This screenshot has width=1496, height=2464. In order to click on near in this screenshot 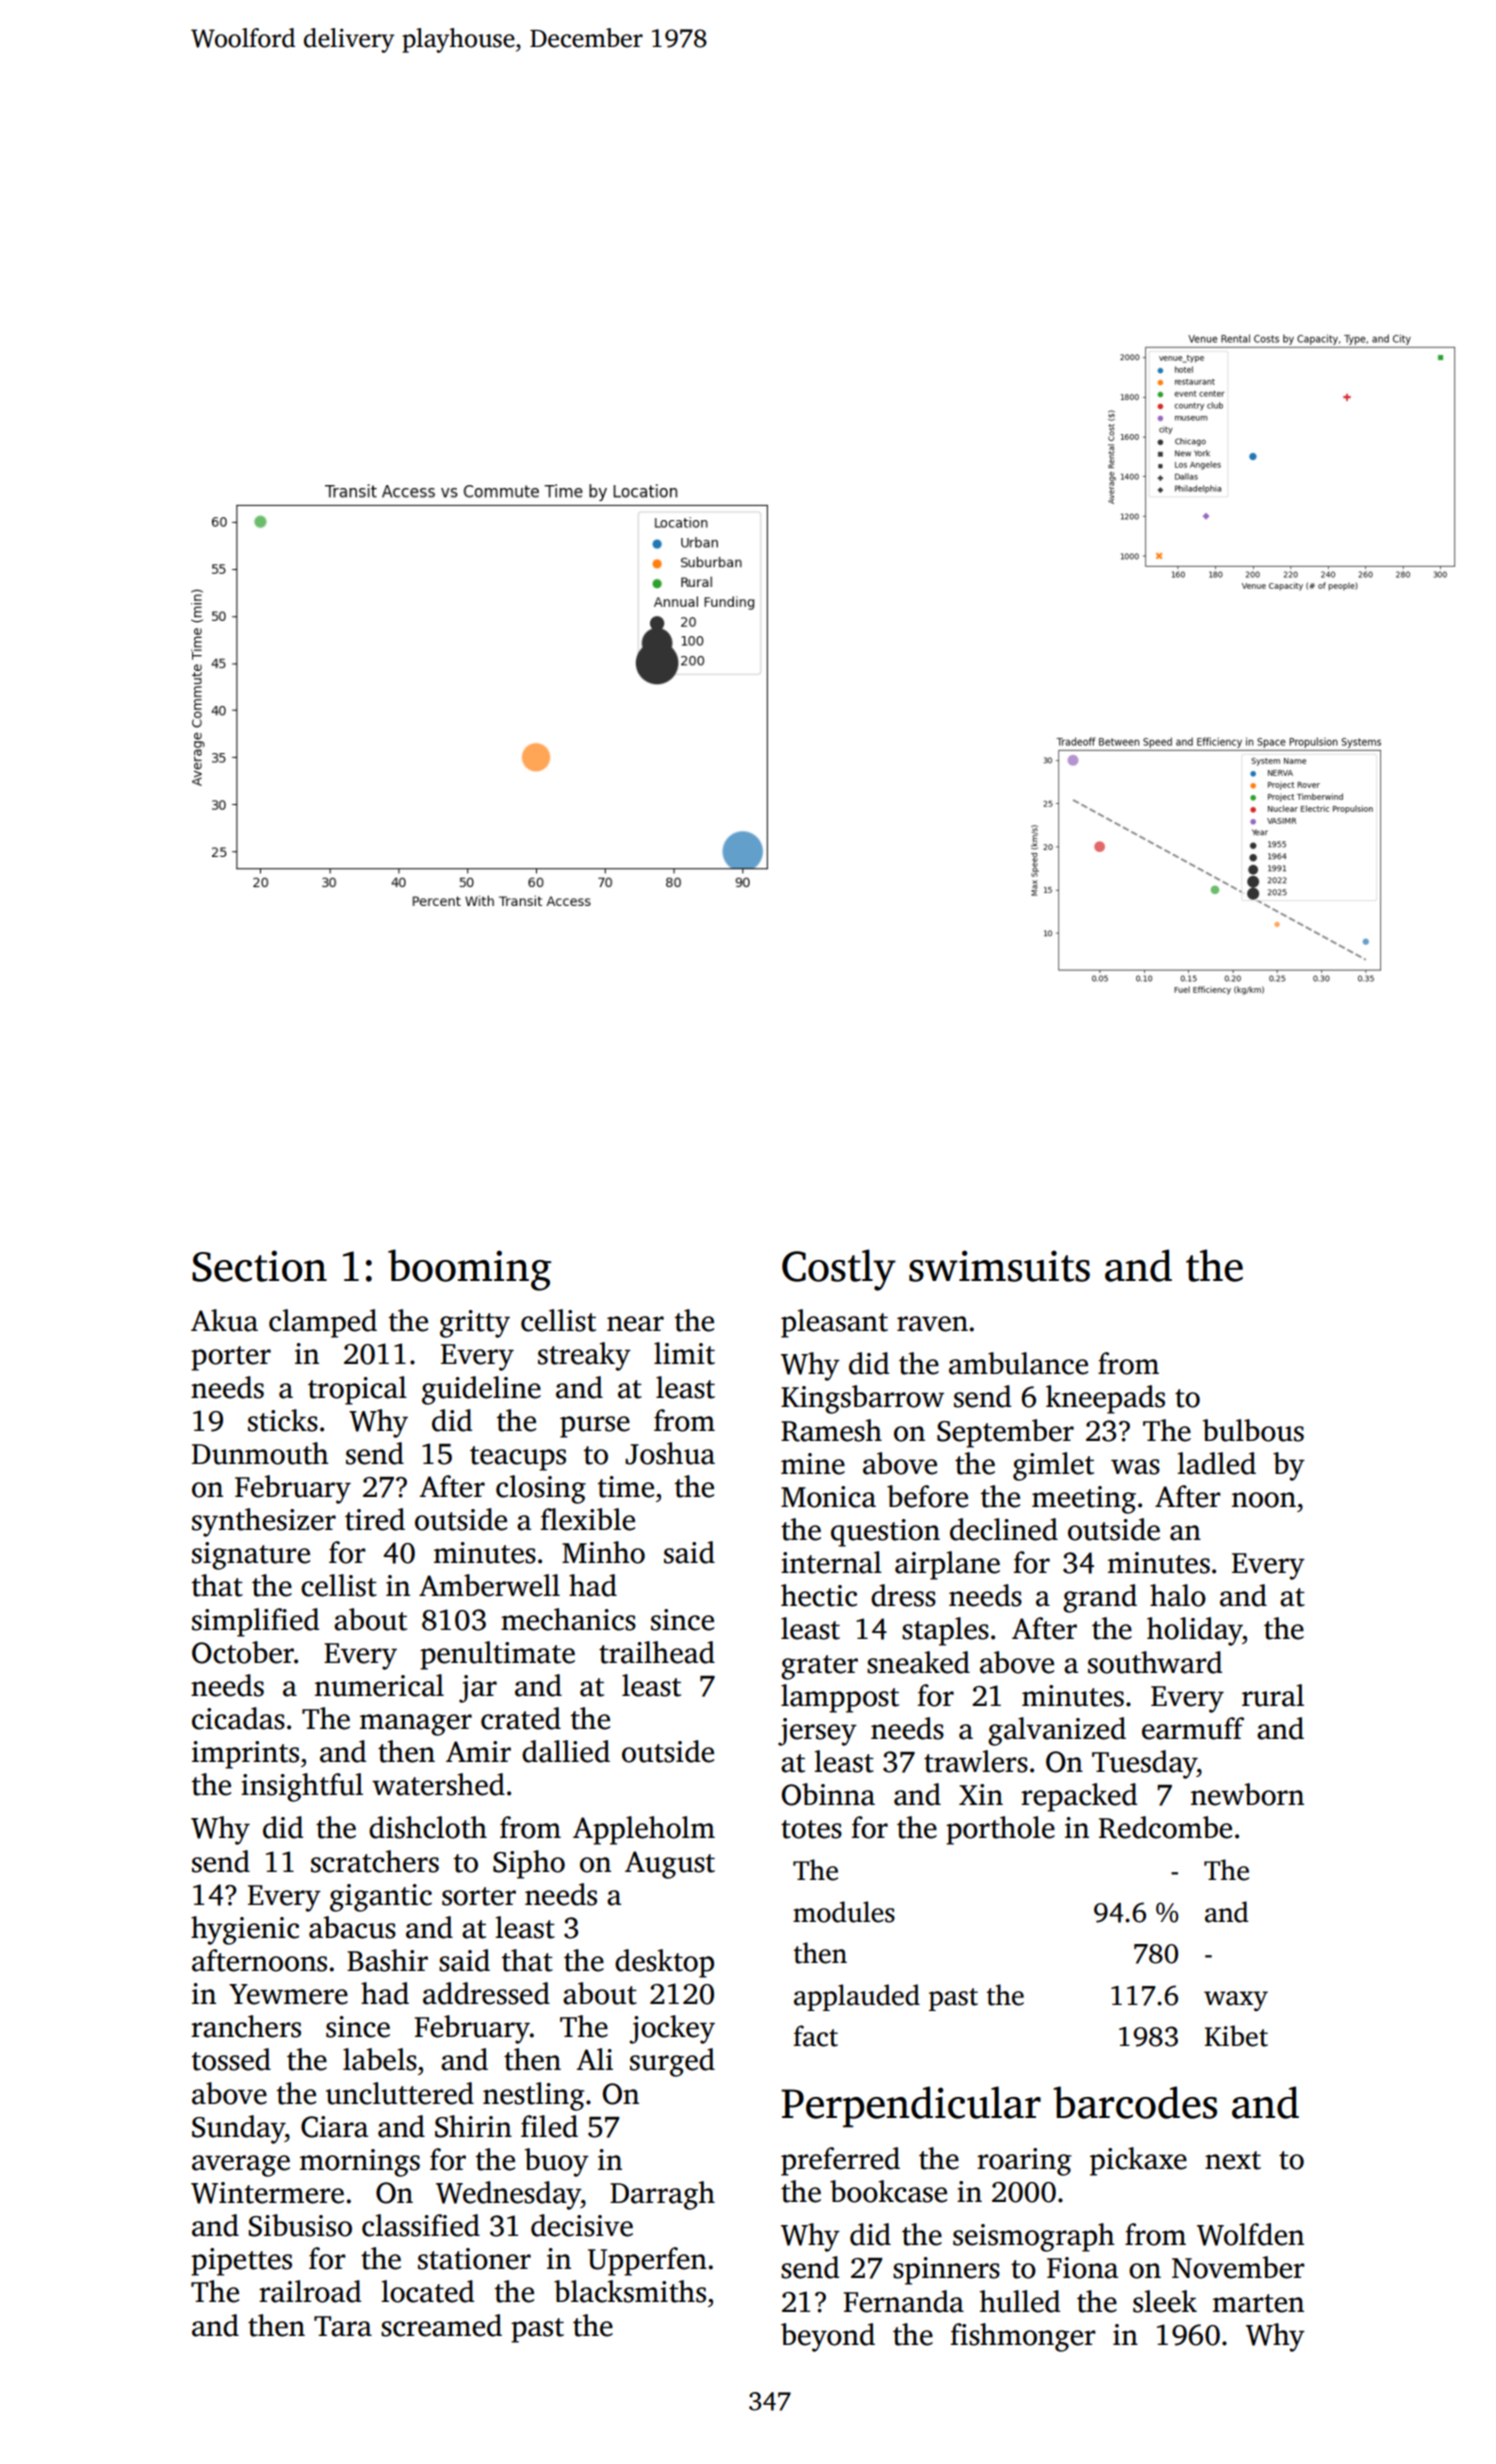, I will do `click(635, 1324)`.
